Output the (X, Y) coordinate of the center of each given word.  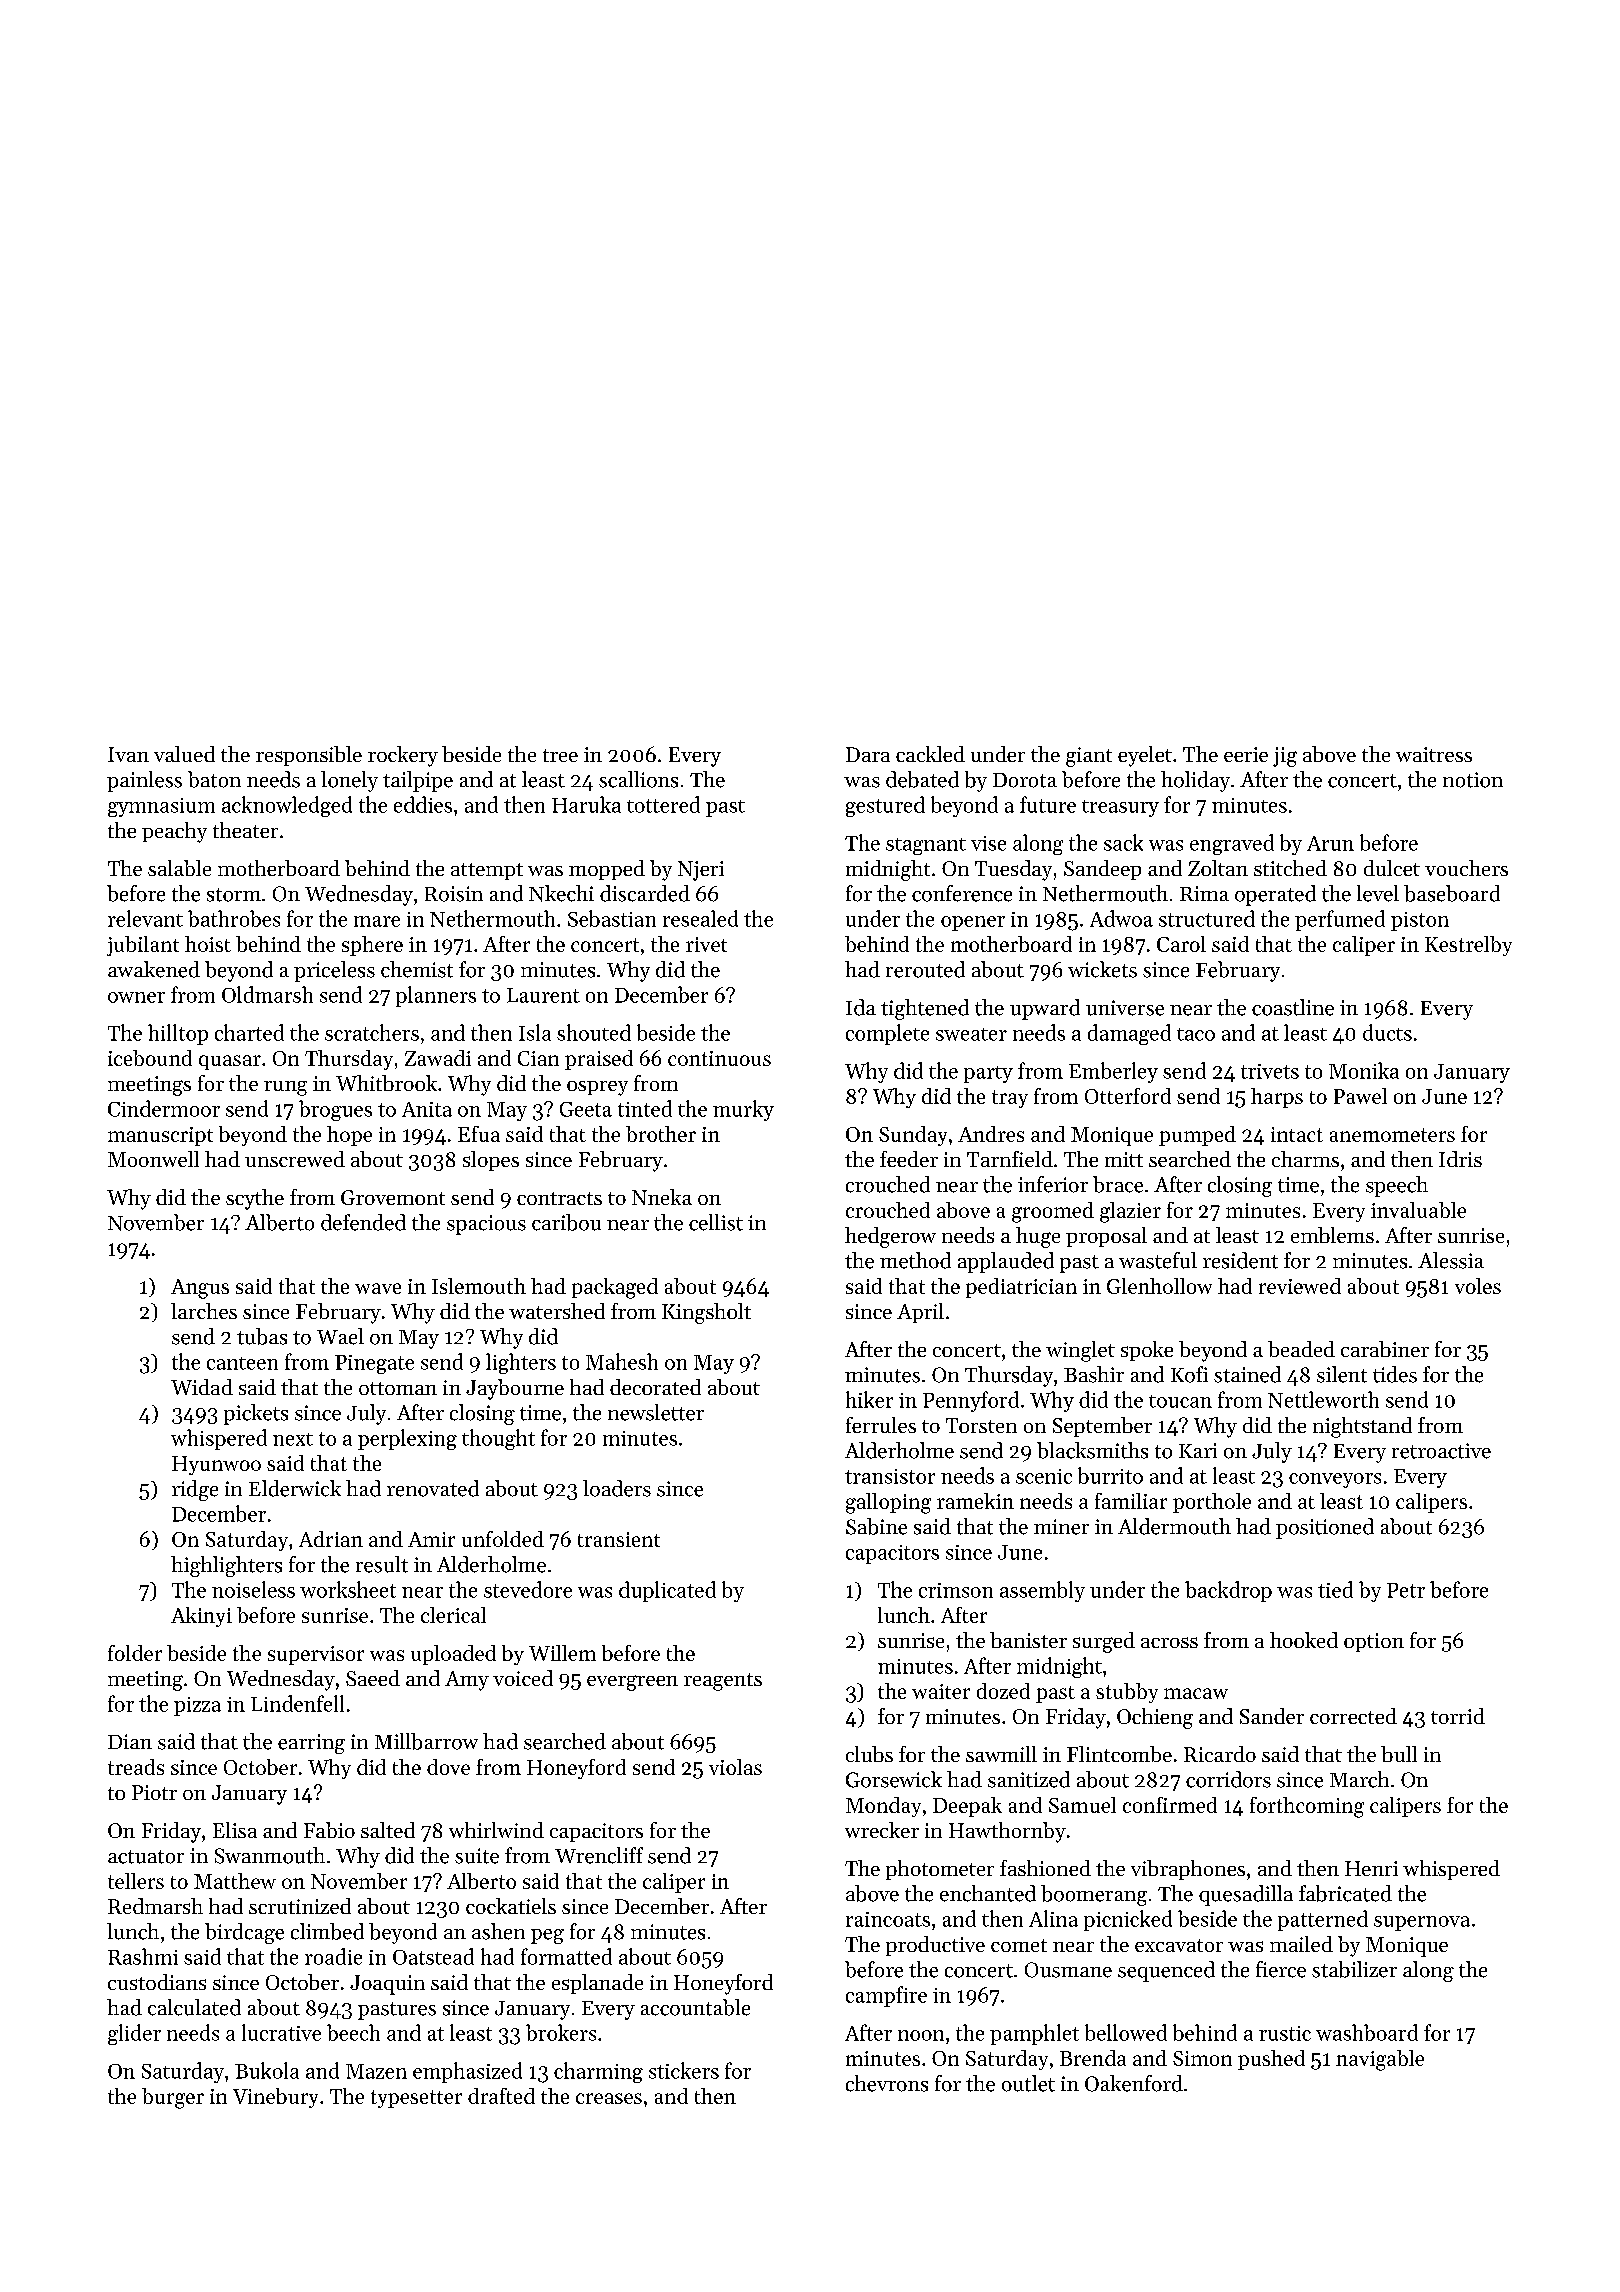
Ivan (128, 754)
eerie (1246, 754)
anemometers (1392, 1135)
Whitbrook (386, 1083)
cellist (716, 1222)
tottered (663, 804)
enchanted (988, 1893)
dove (448, 1767)
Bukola (267, 2070)
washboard (1367, 2032)
